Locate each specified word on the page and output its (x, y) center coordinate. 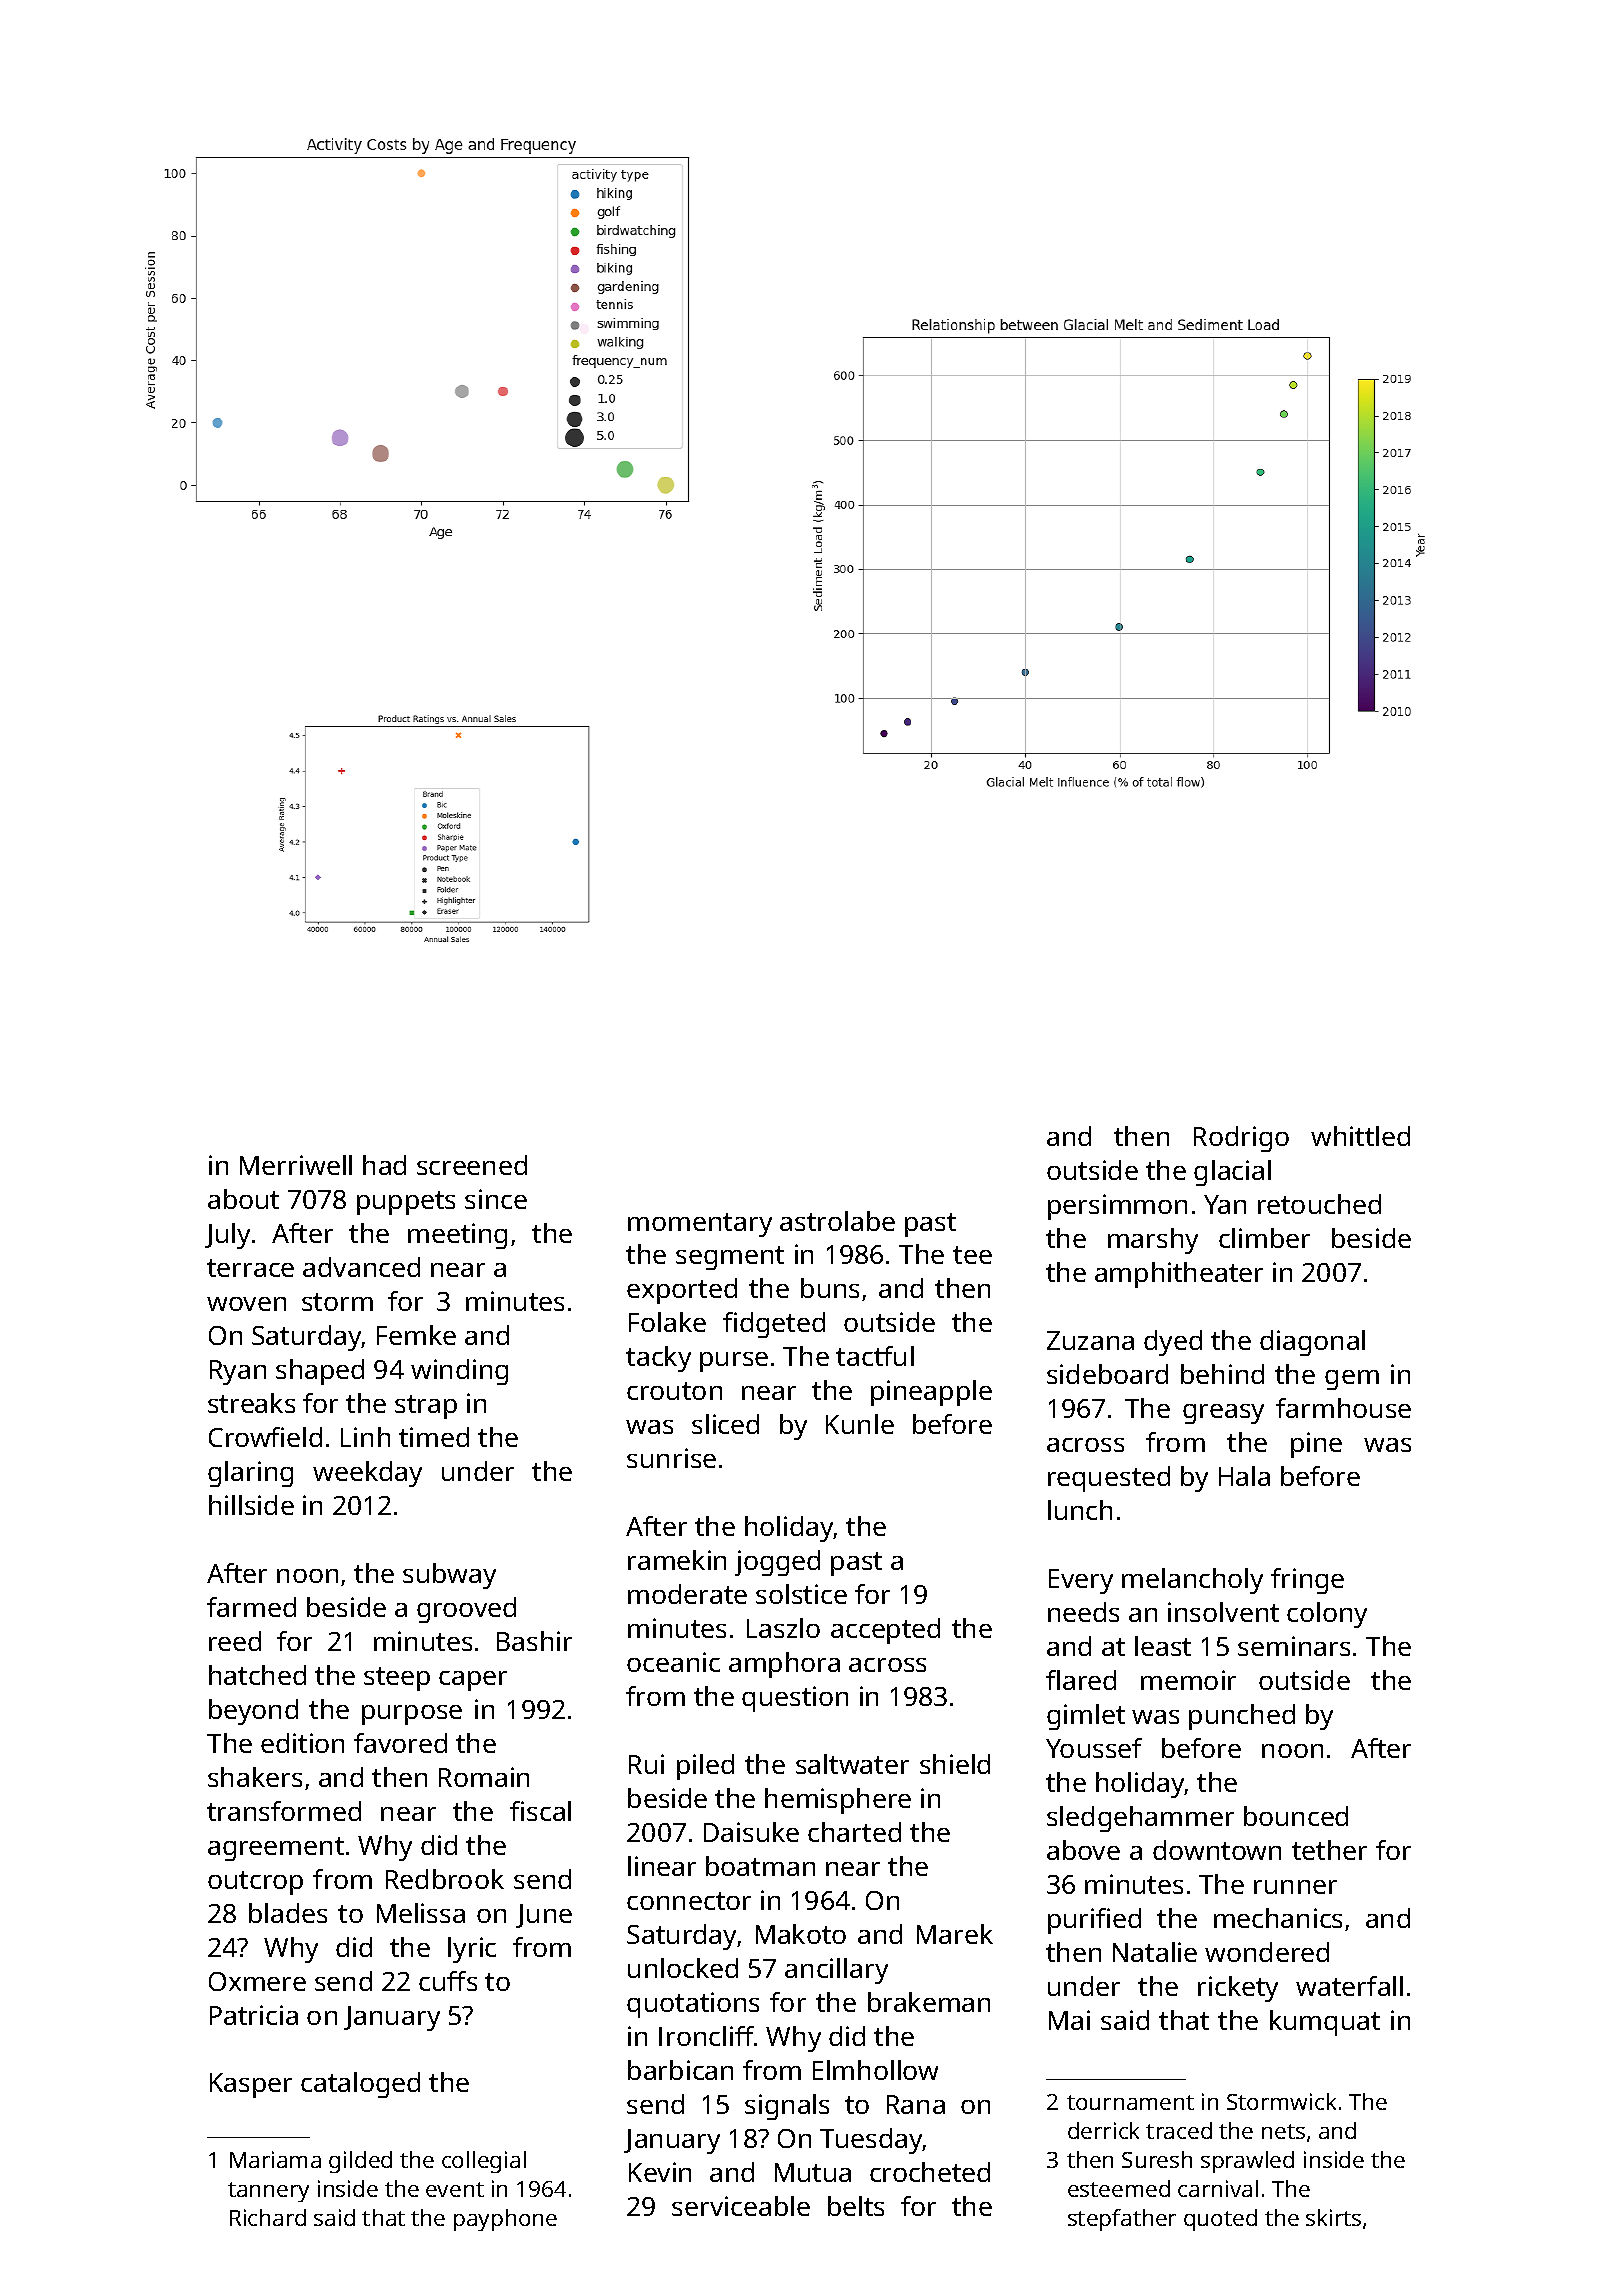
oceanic (673, 1662)
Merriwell (296, 1165)
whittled (1360, 1136)
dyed (1173, 1343)
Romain (484, 1777)
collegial (484, 2162)
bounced (1296, 1816)
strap (426, 1407)
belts (856, 2206)
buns (830, 1288)
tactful (875, 1356)
